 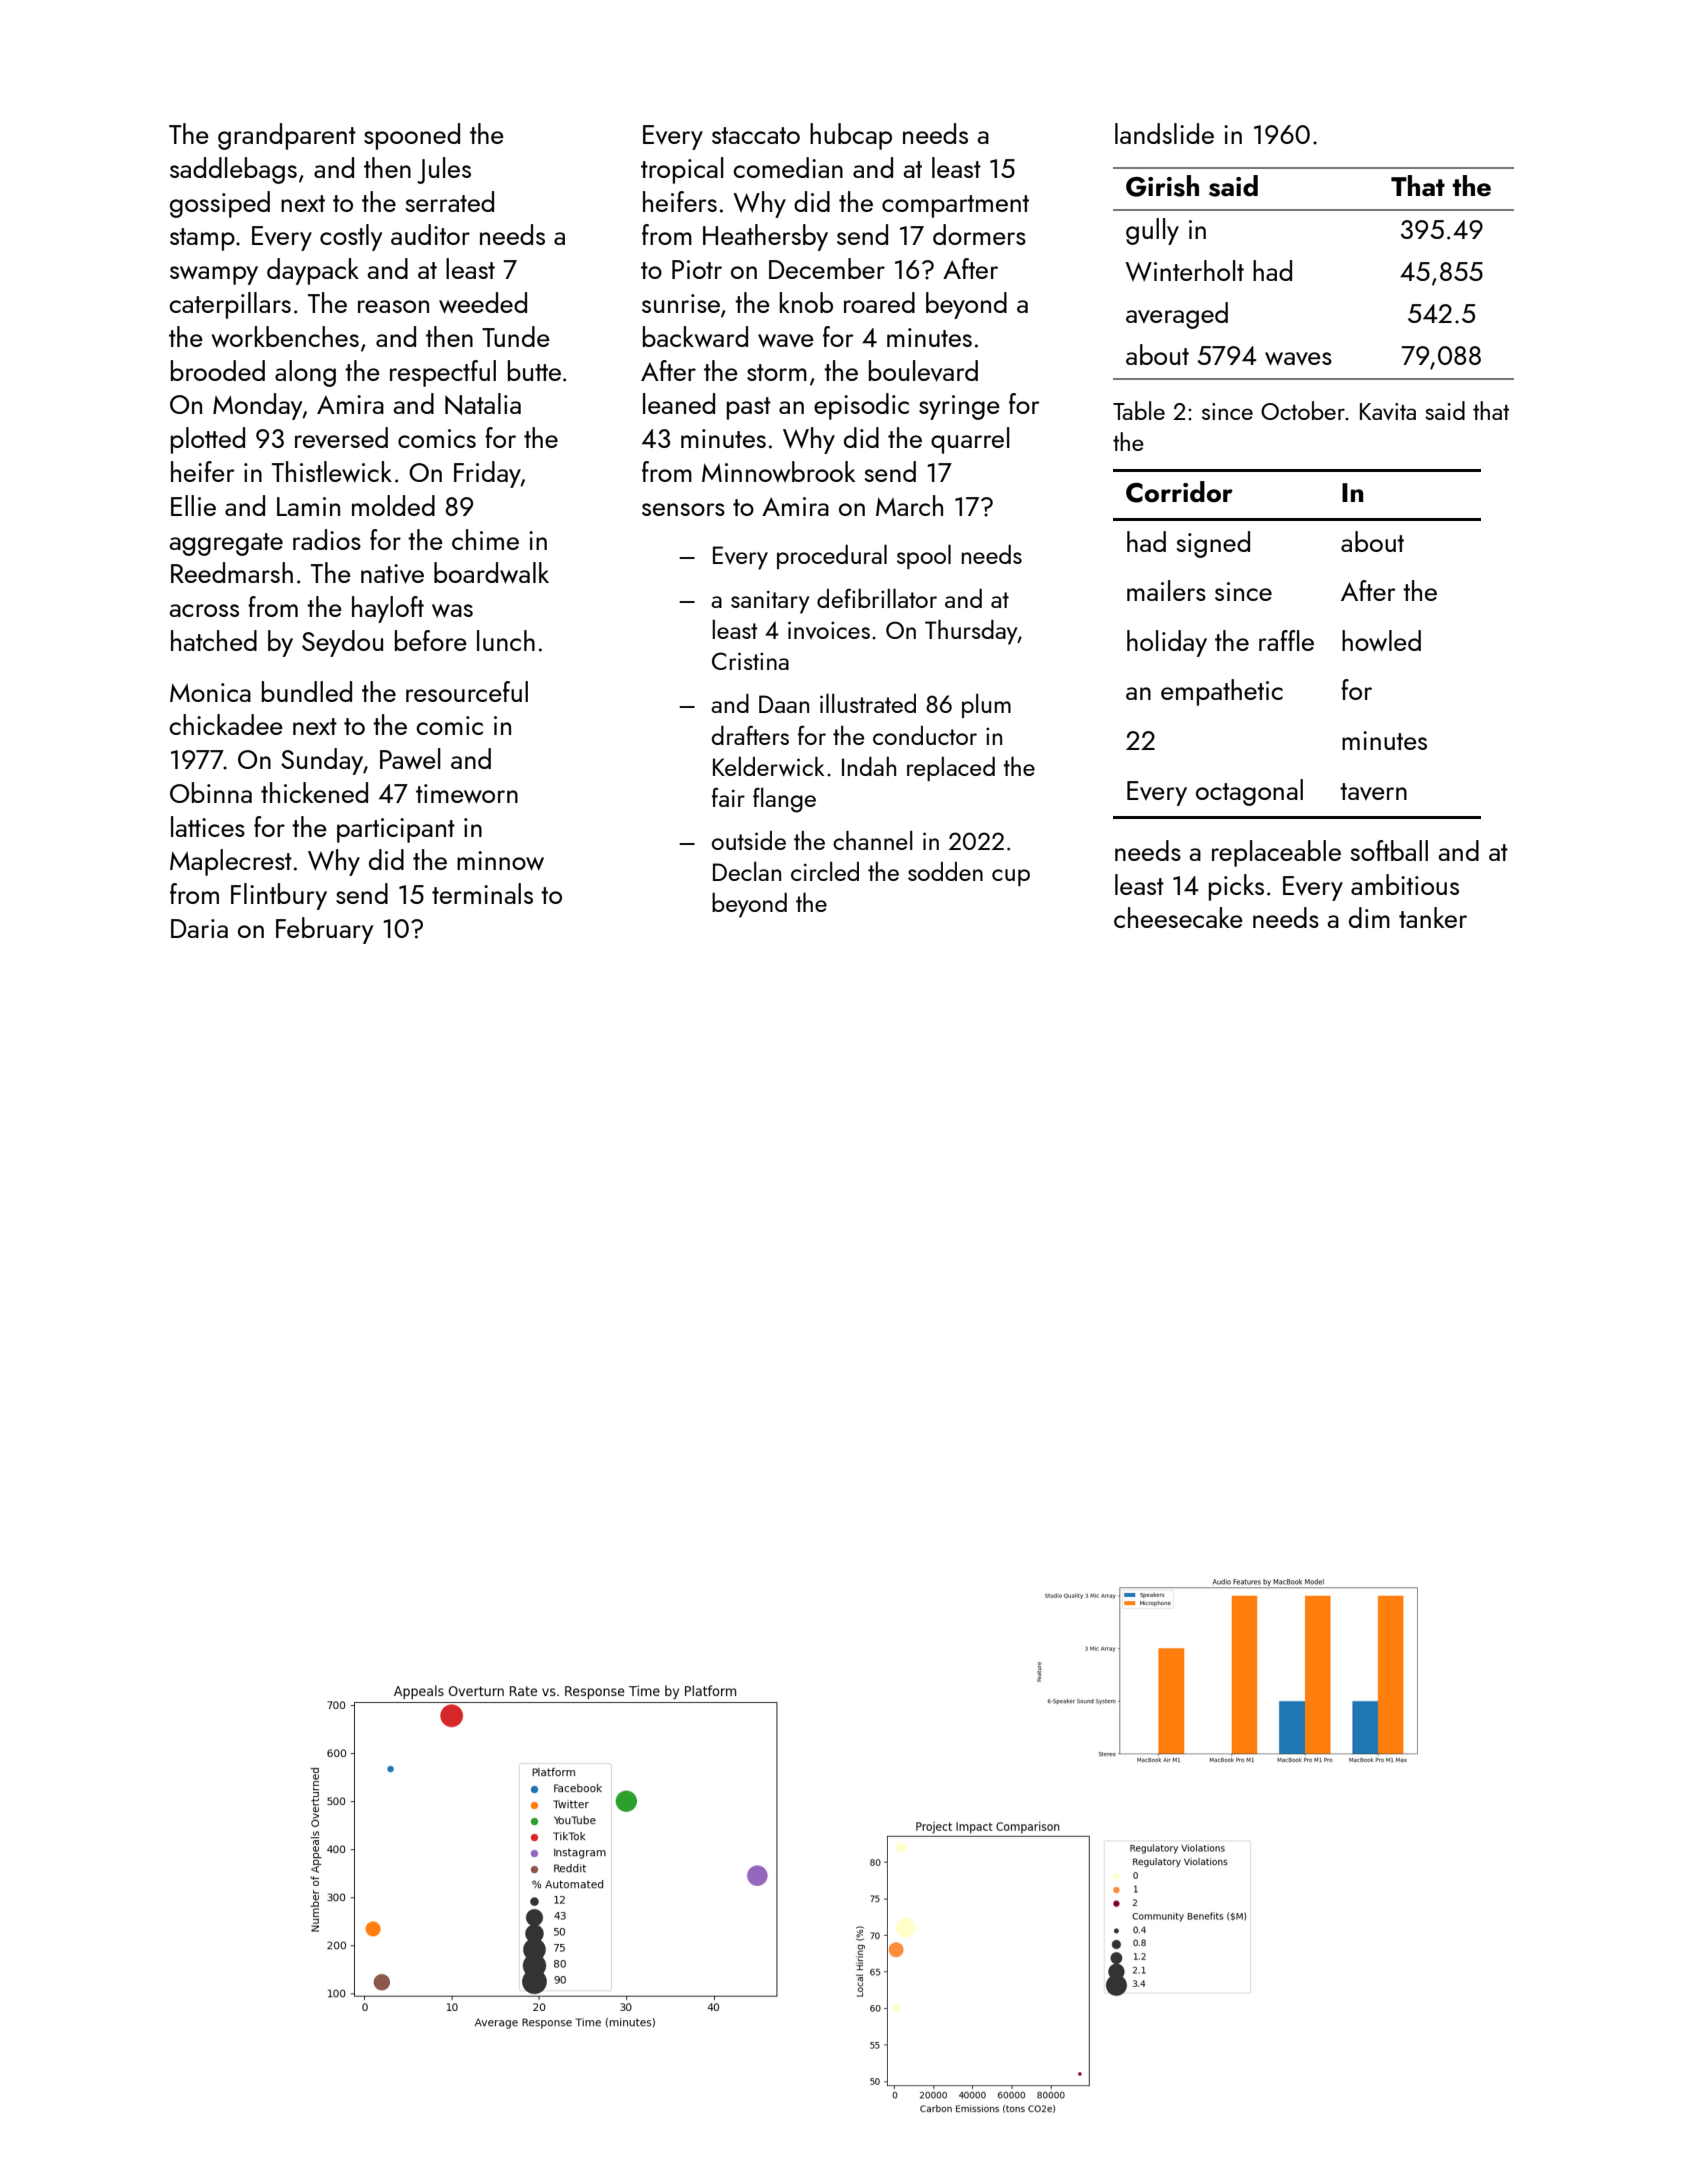 I want to click on boulevard, so click(x=923, y=371).
